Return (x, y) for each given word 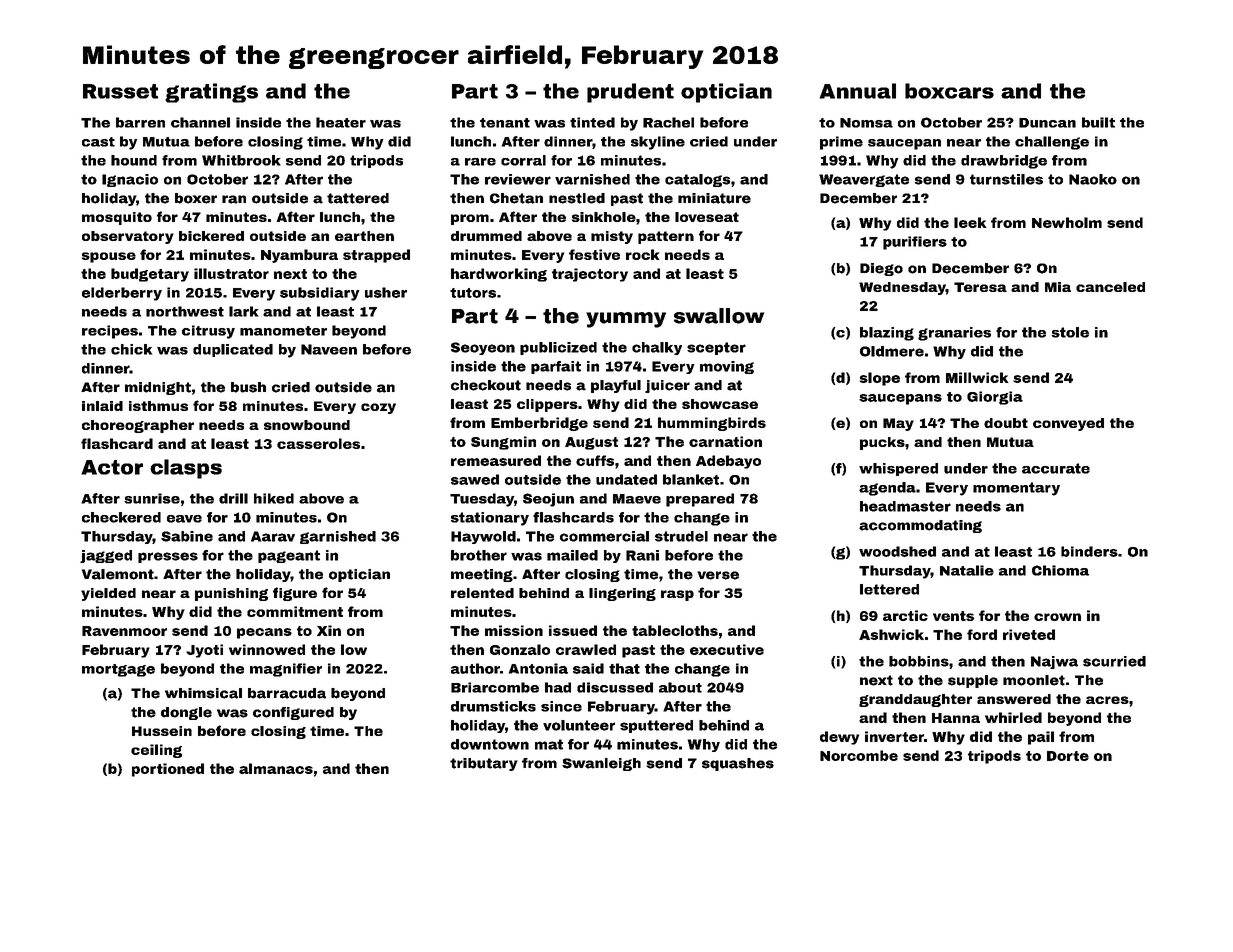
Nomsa (866, 123)
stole (1070, 332)
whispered (898, 469)
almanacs (276, 768)
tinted (592, 122)
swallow (719, 316)
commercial (604, 536)
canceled (1110, 287)
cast (98, 142)
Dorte (1068, 756)
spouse (109, 257)
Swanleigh (601, 764)
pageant (289, 556)
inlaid (102, 406)
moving (727, 367)
